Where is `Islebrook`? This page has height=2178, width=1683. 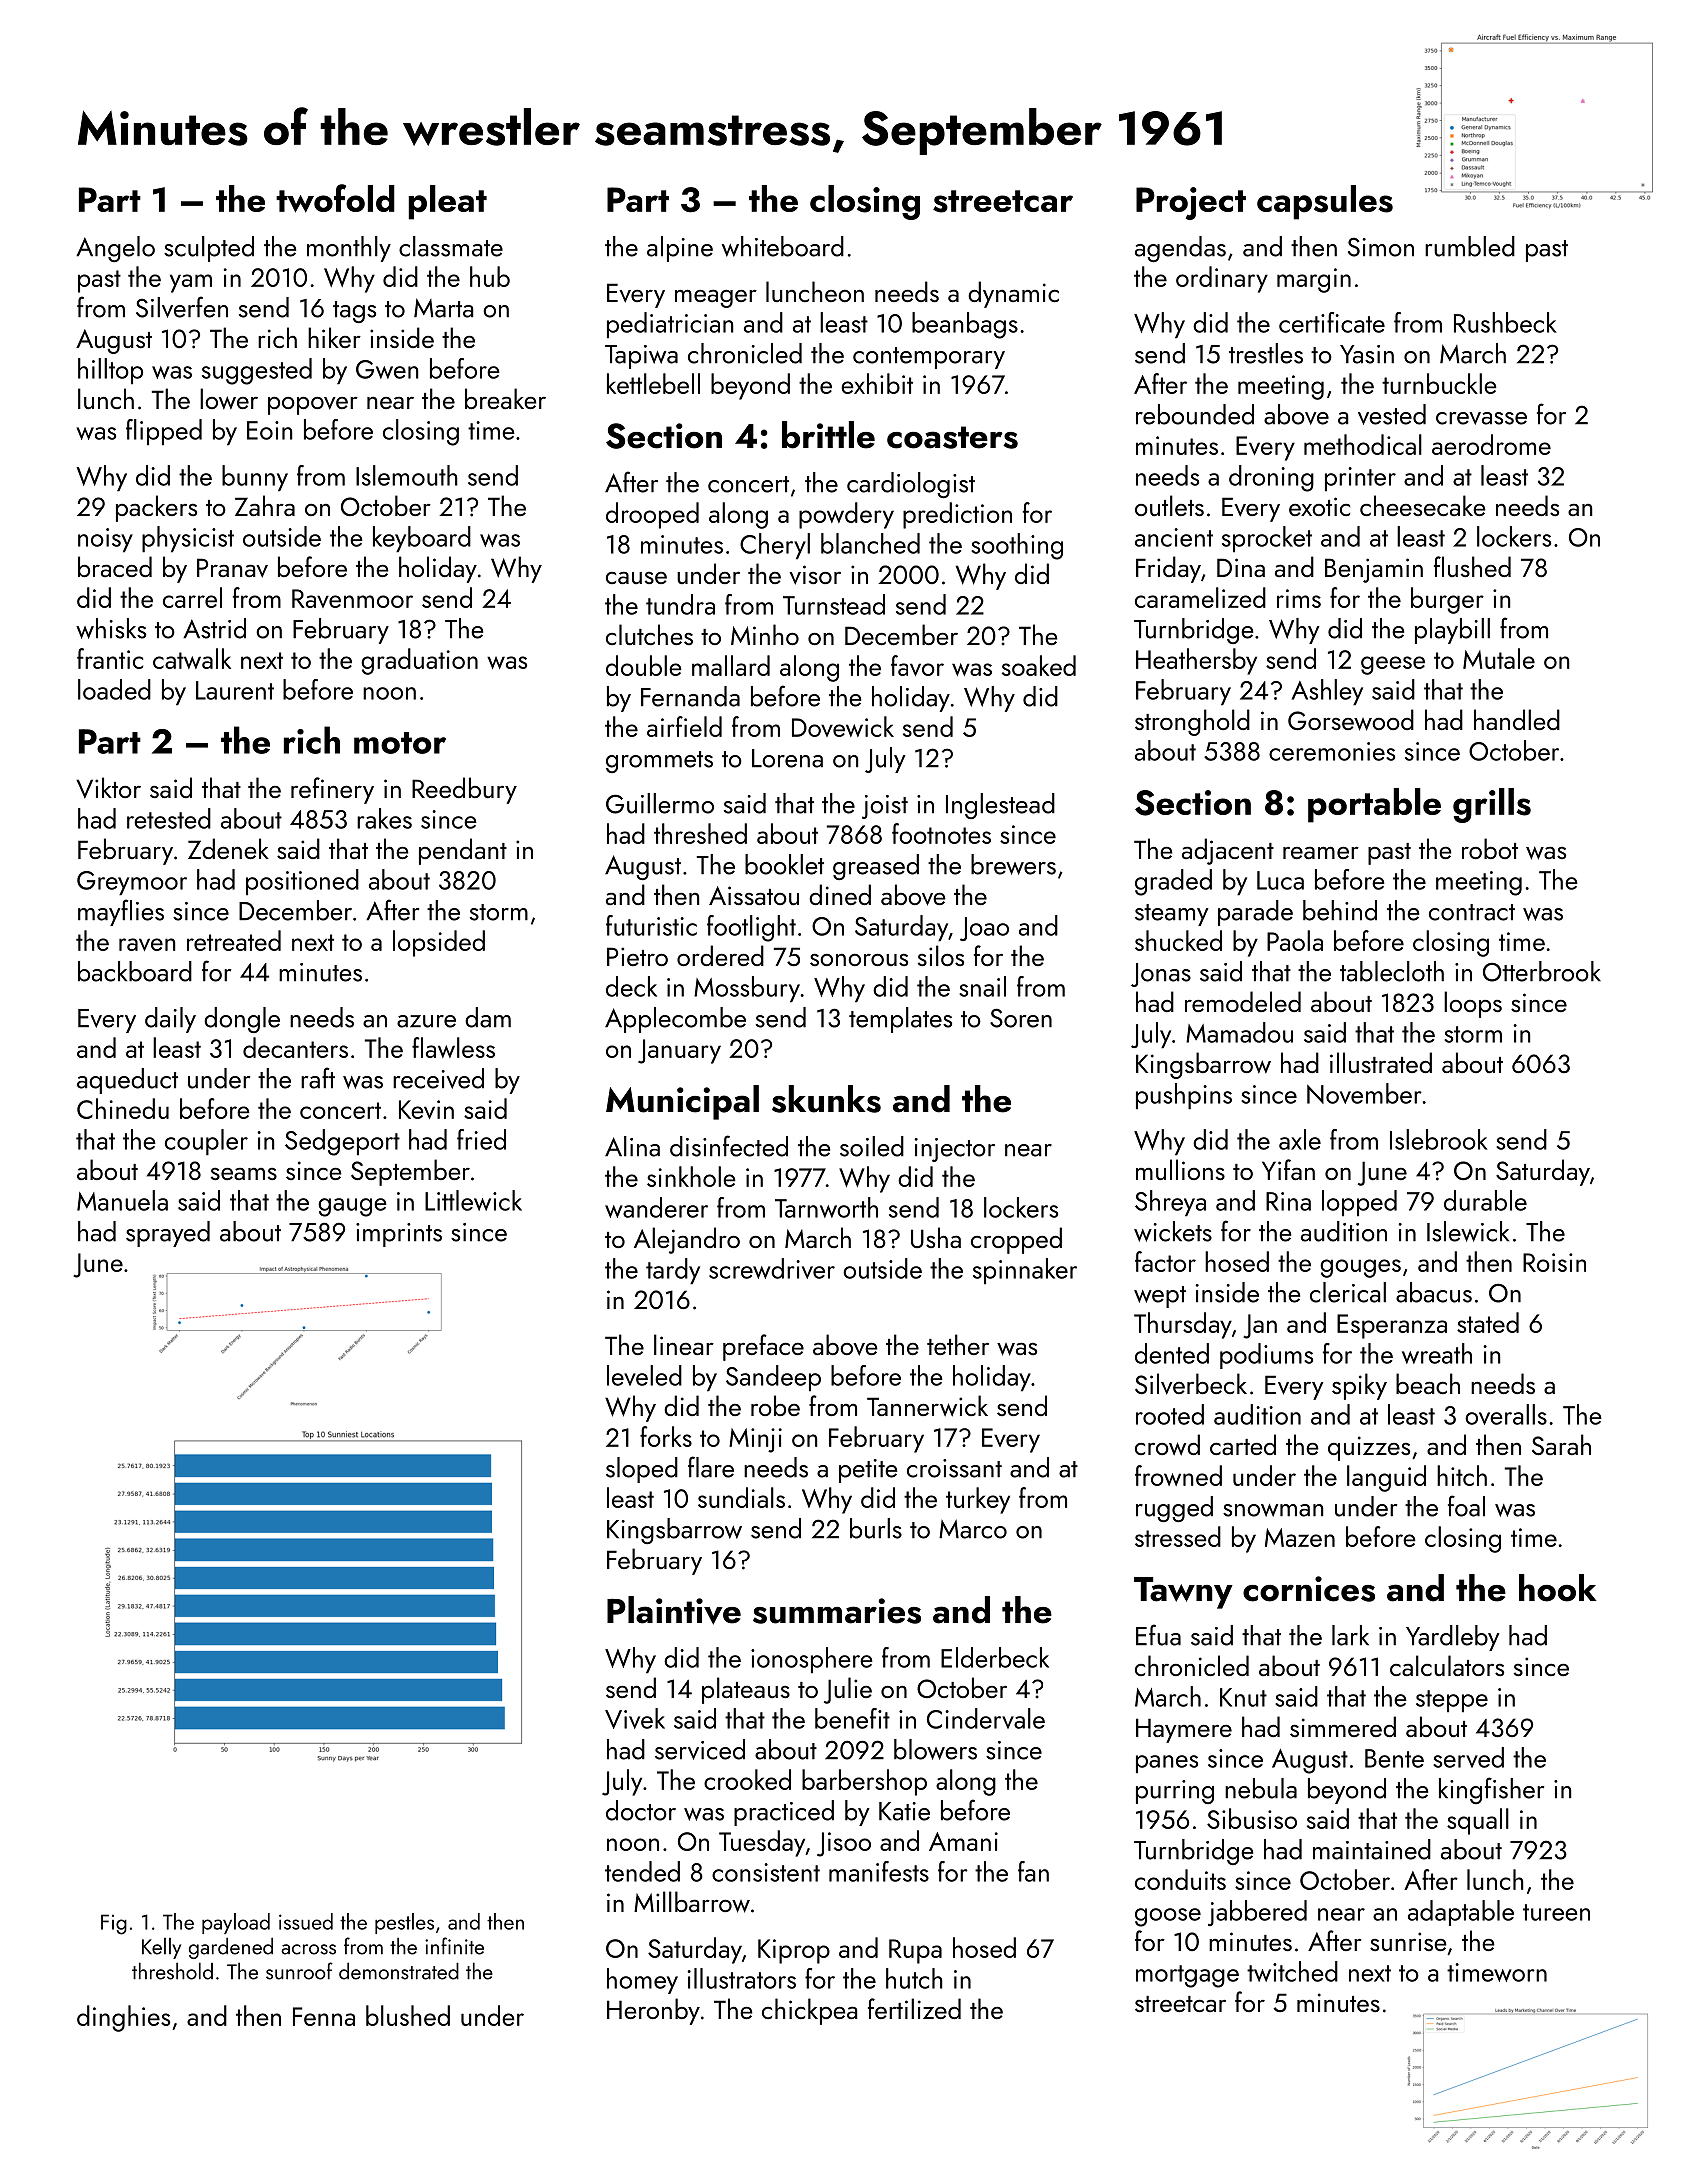 Islebrook is located at coordinates (1439, 1139).
